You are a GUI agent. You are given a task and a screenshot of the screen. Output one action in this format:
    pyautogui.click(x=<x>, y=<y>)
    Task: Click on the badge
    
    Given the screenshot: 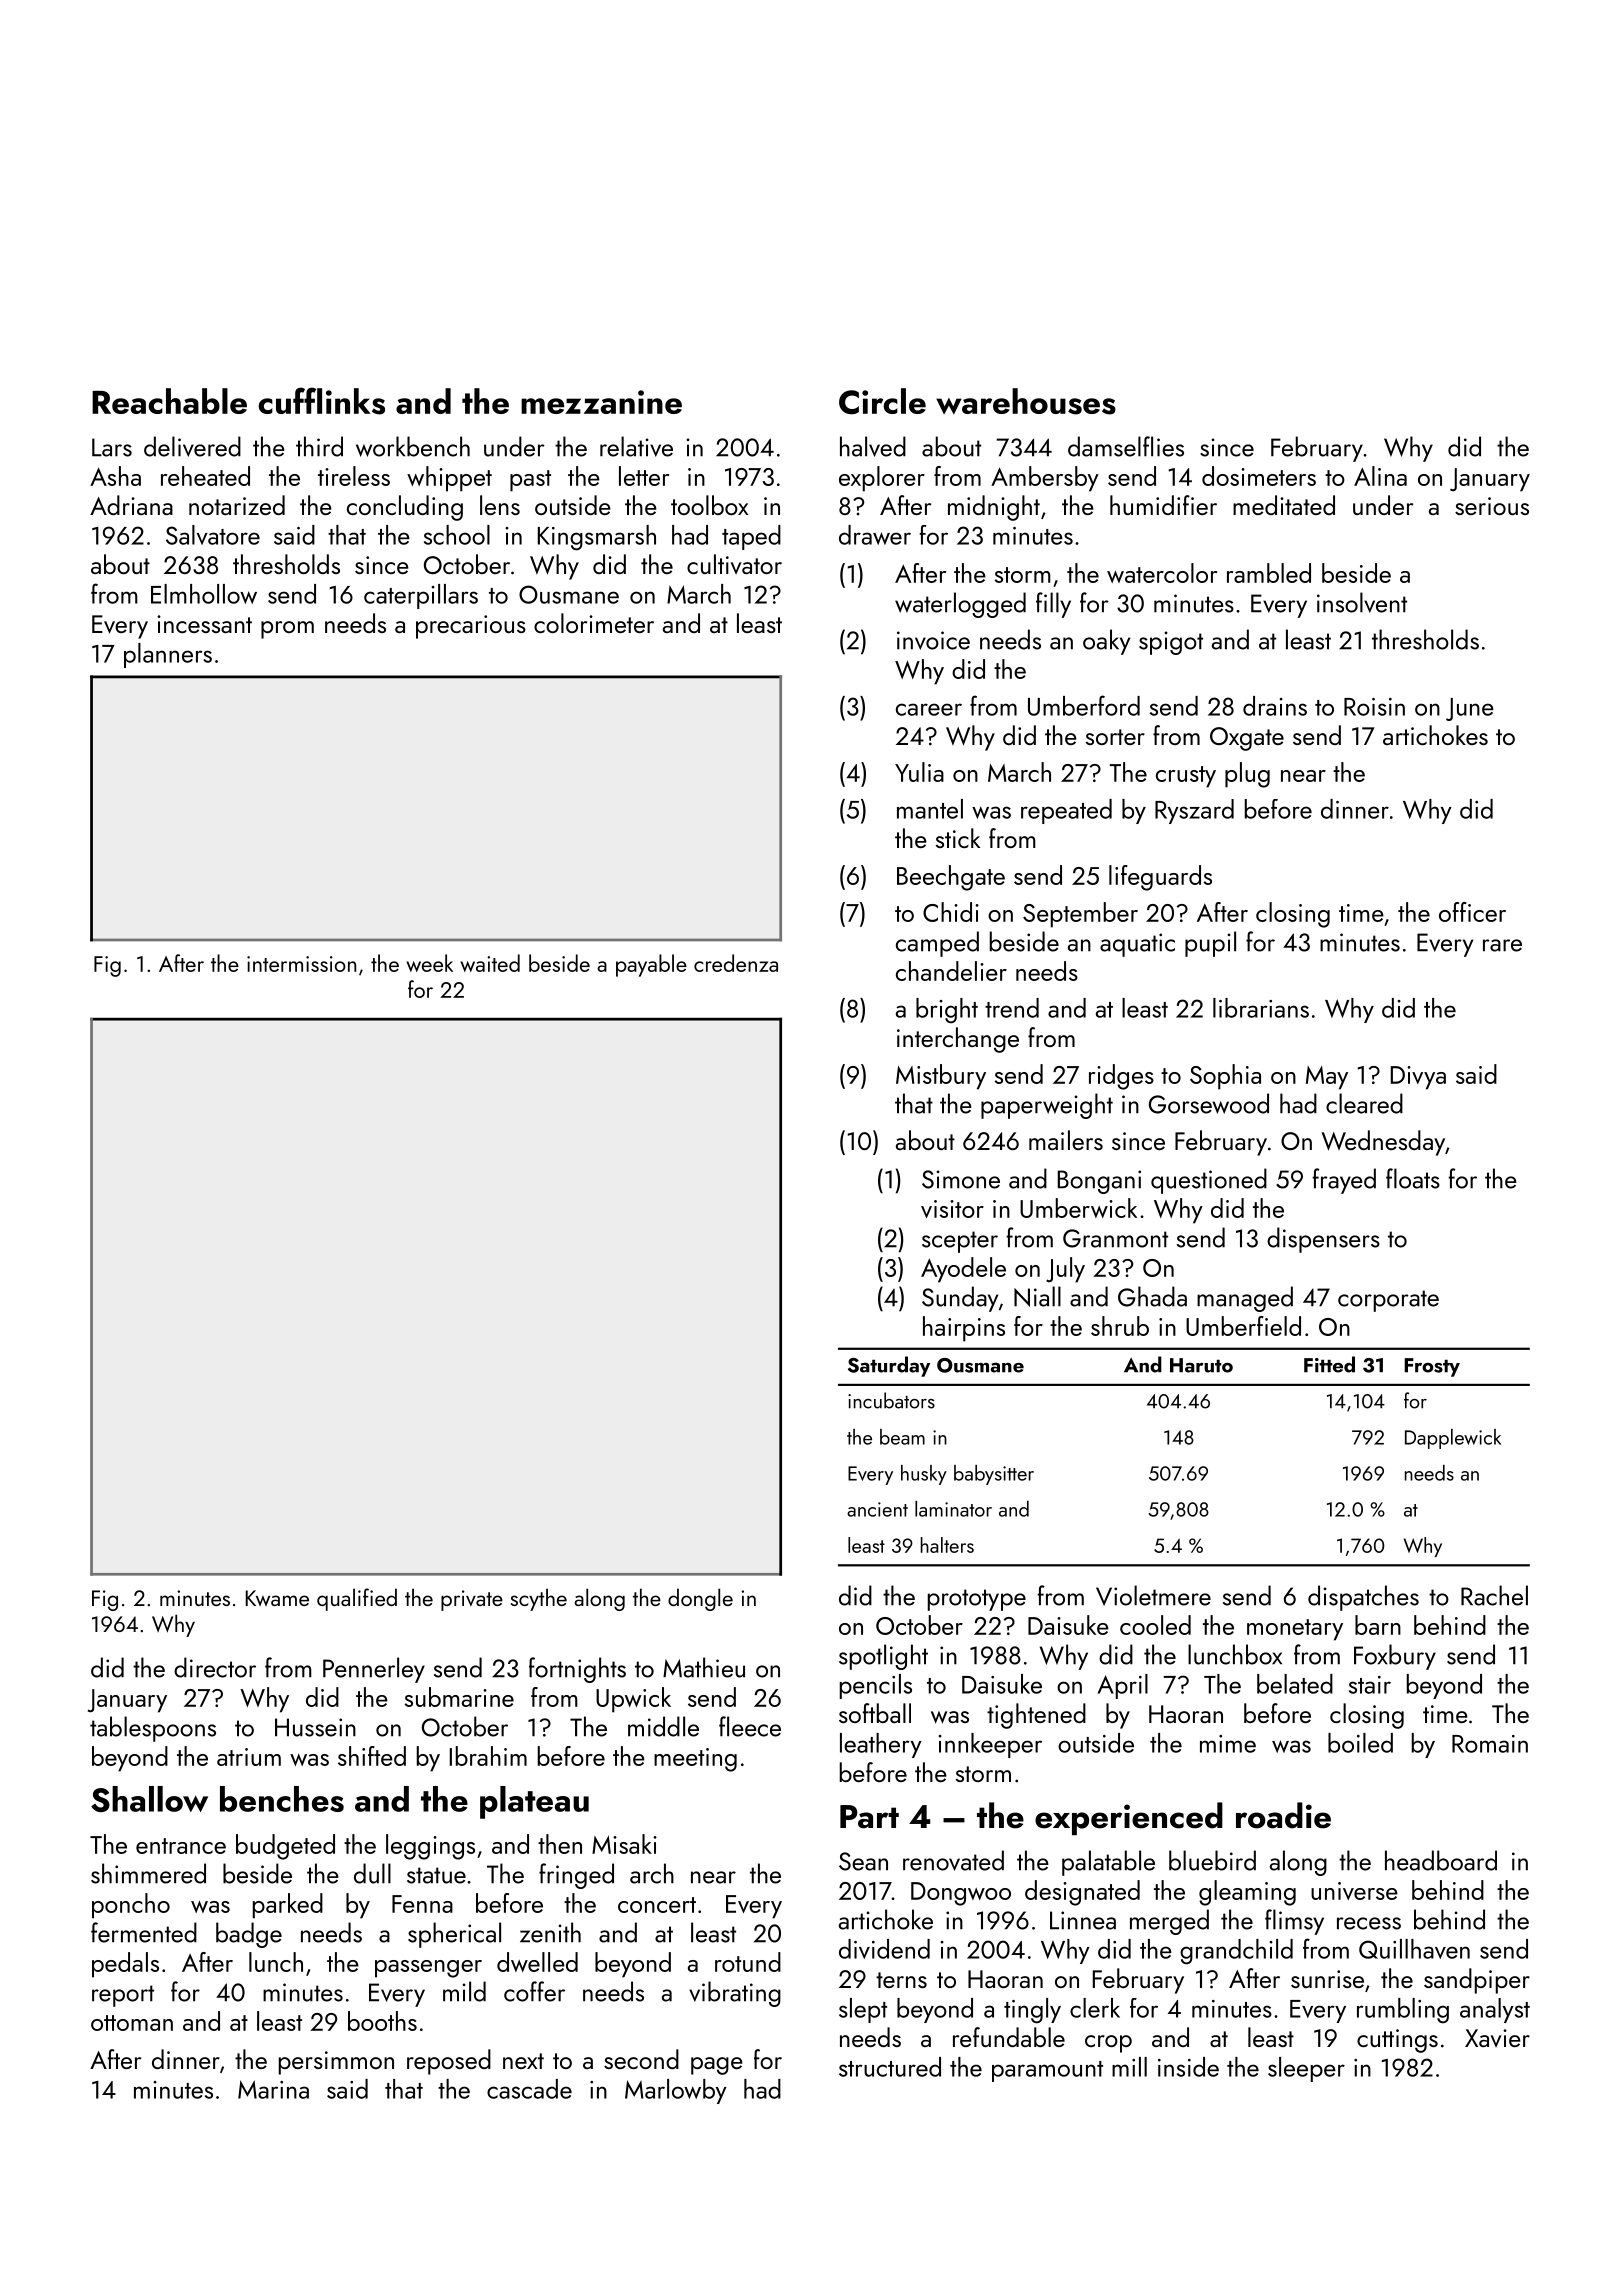 What is the action you would take?
    pyautogui.click(x=249, y=1935)
